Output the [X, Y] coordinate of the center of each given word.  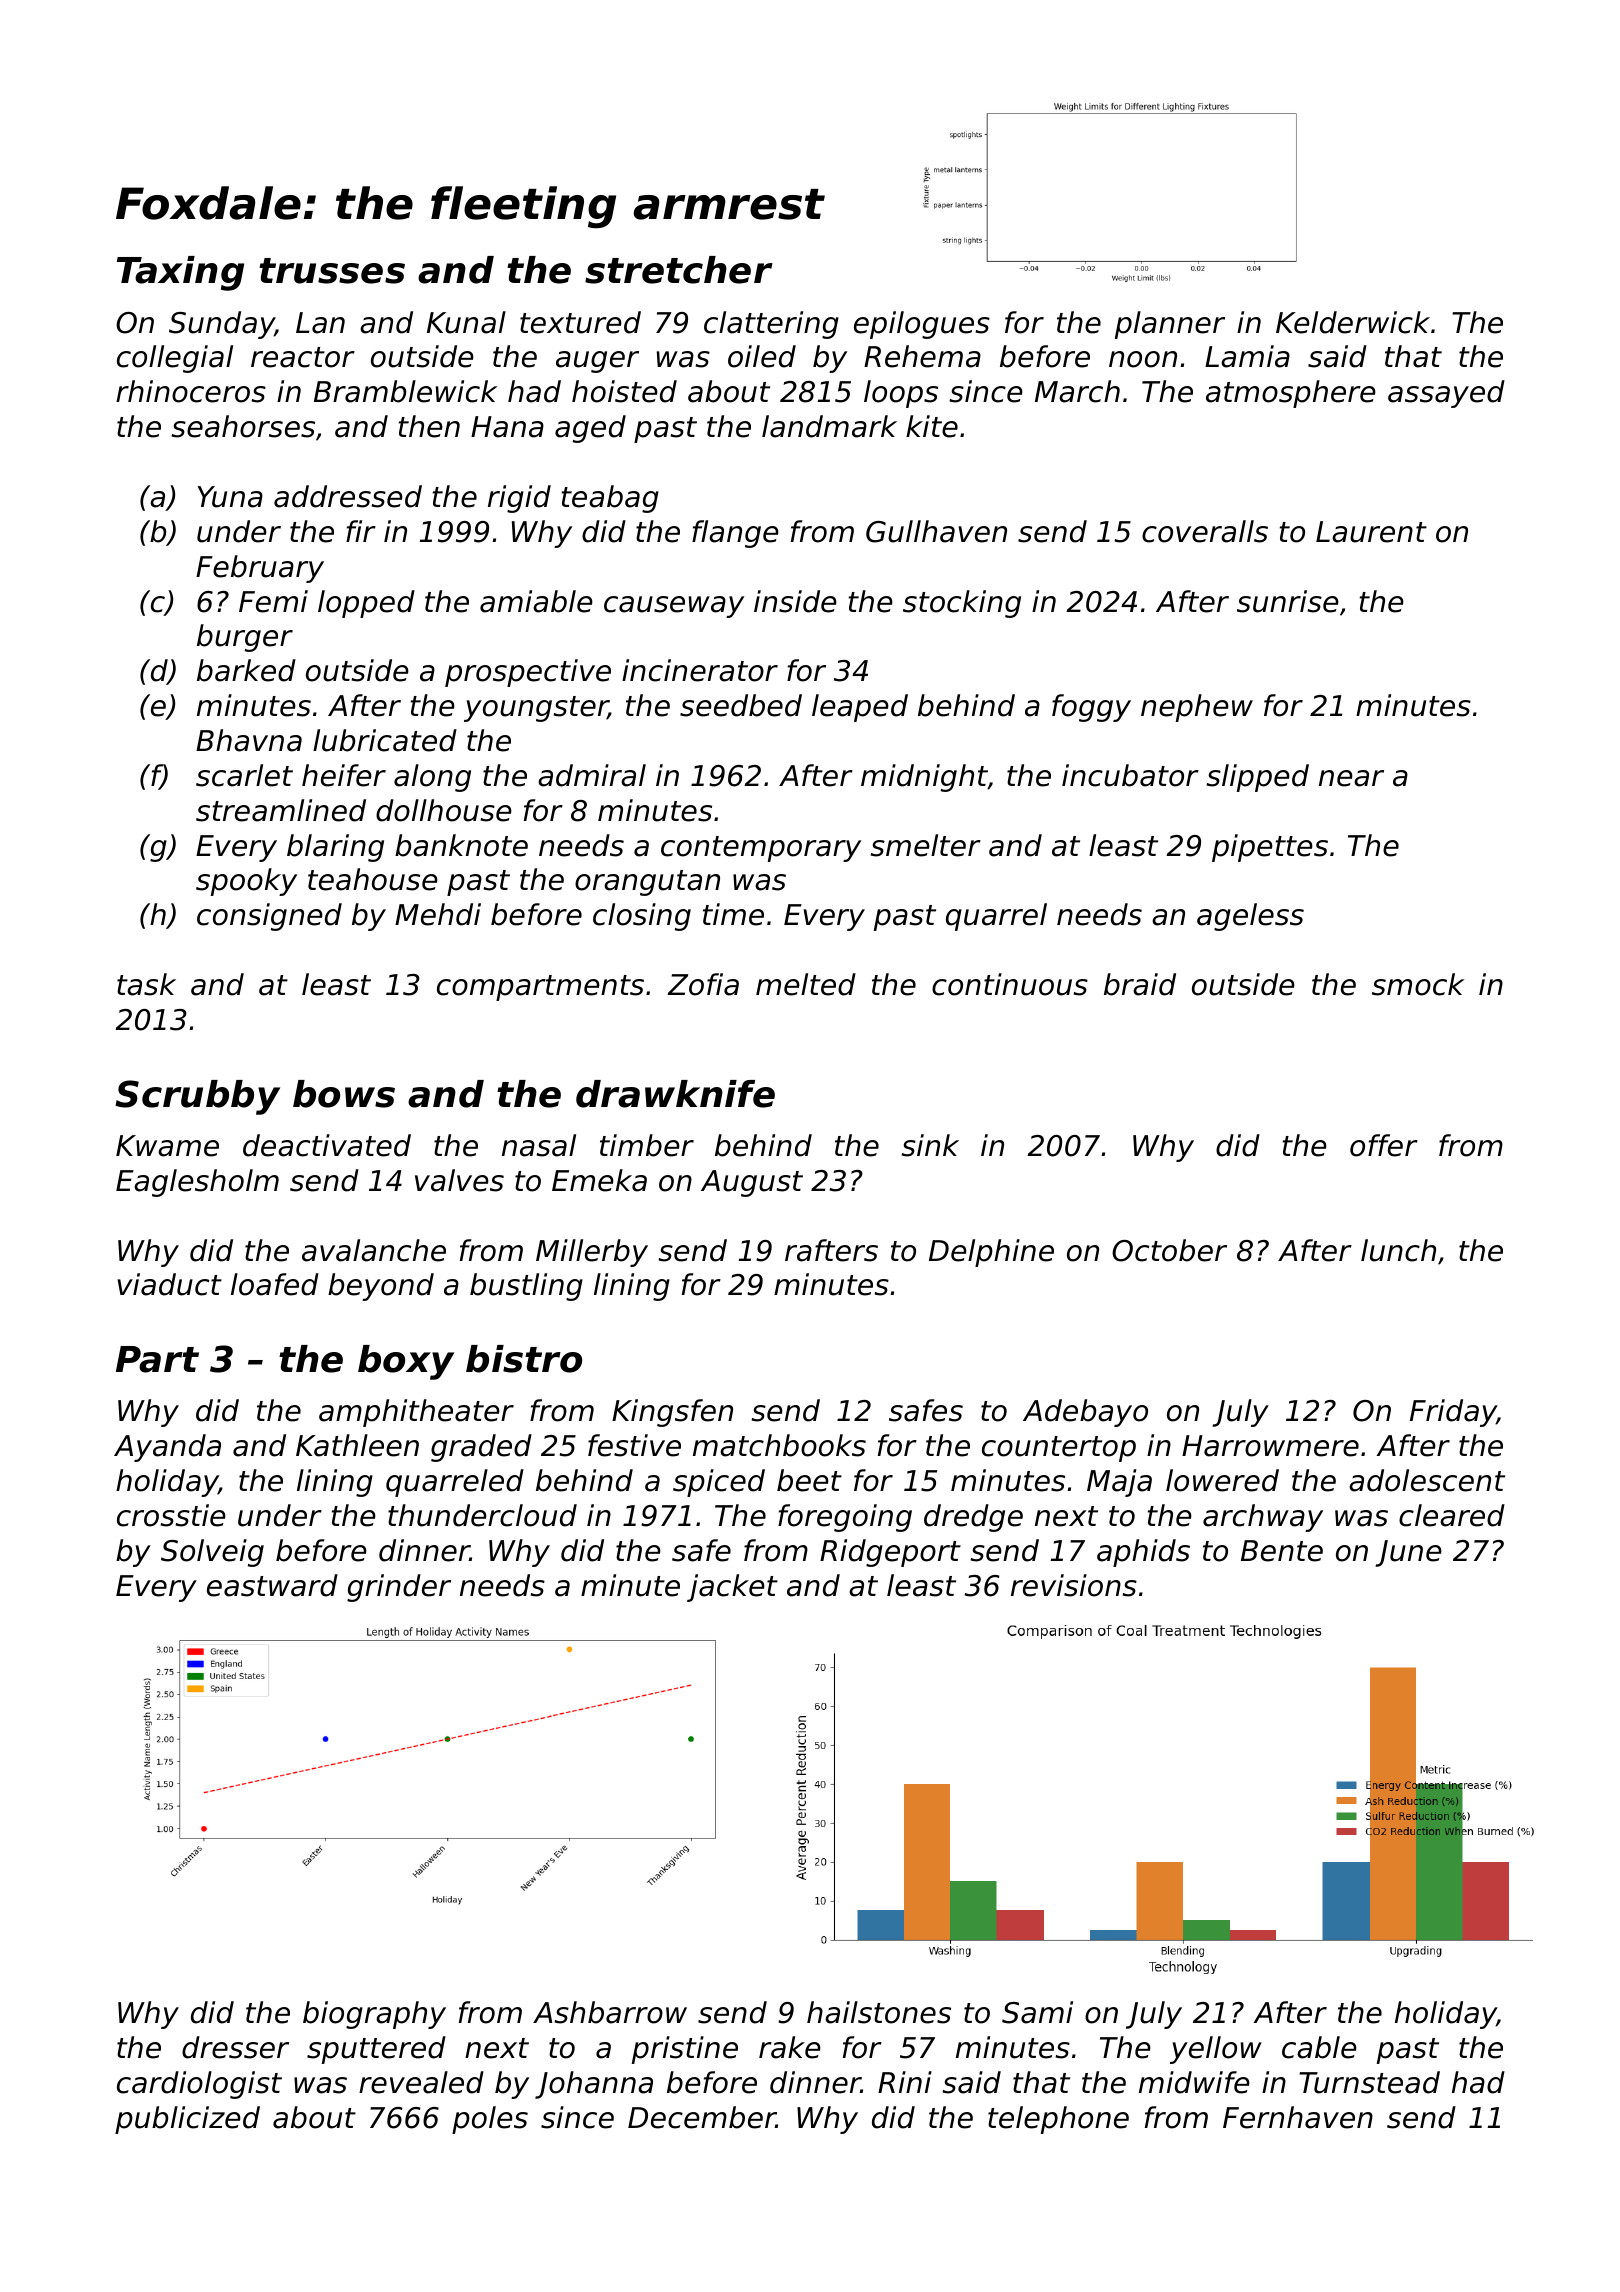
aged [590, 429]
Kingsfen [672, 1413]
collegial [175, 359]
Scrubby [197, 1097]
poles [490, 2120]
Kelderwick [1353, 322]
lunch [1398, 1250]
